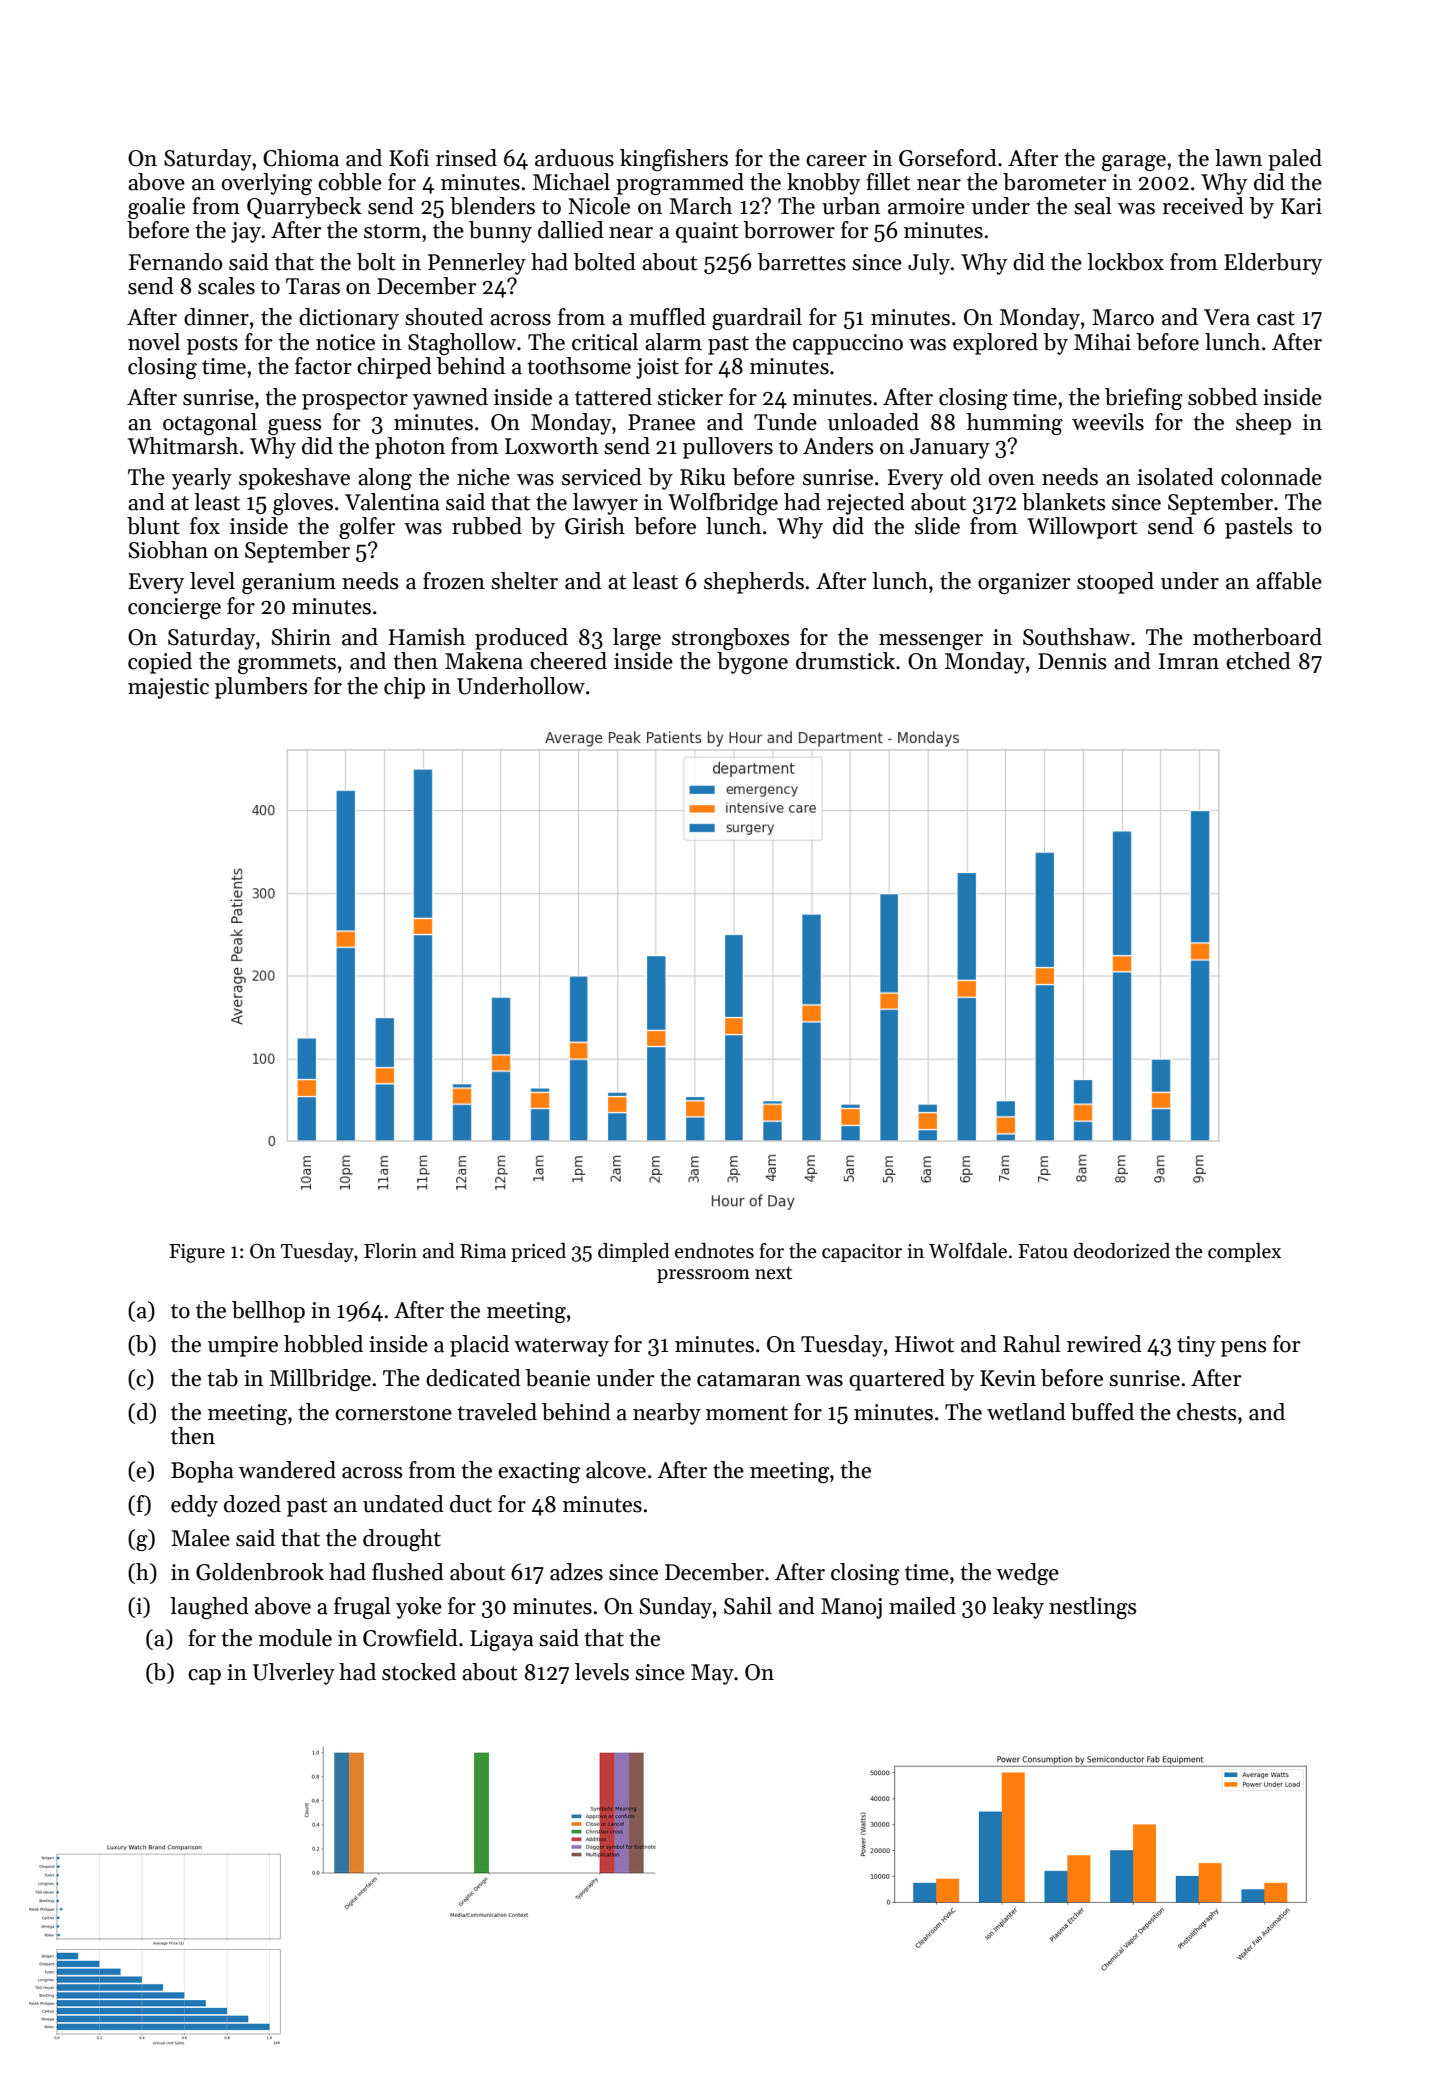  I want to click on weevils, so click(1108, 422).
